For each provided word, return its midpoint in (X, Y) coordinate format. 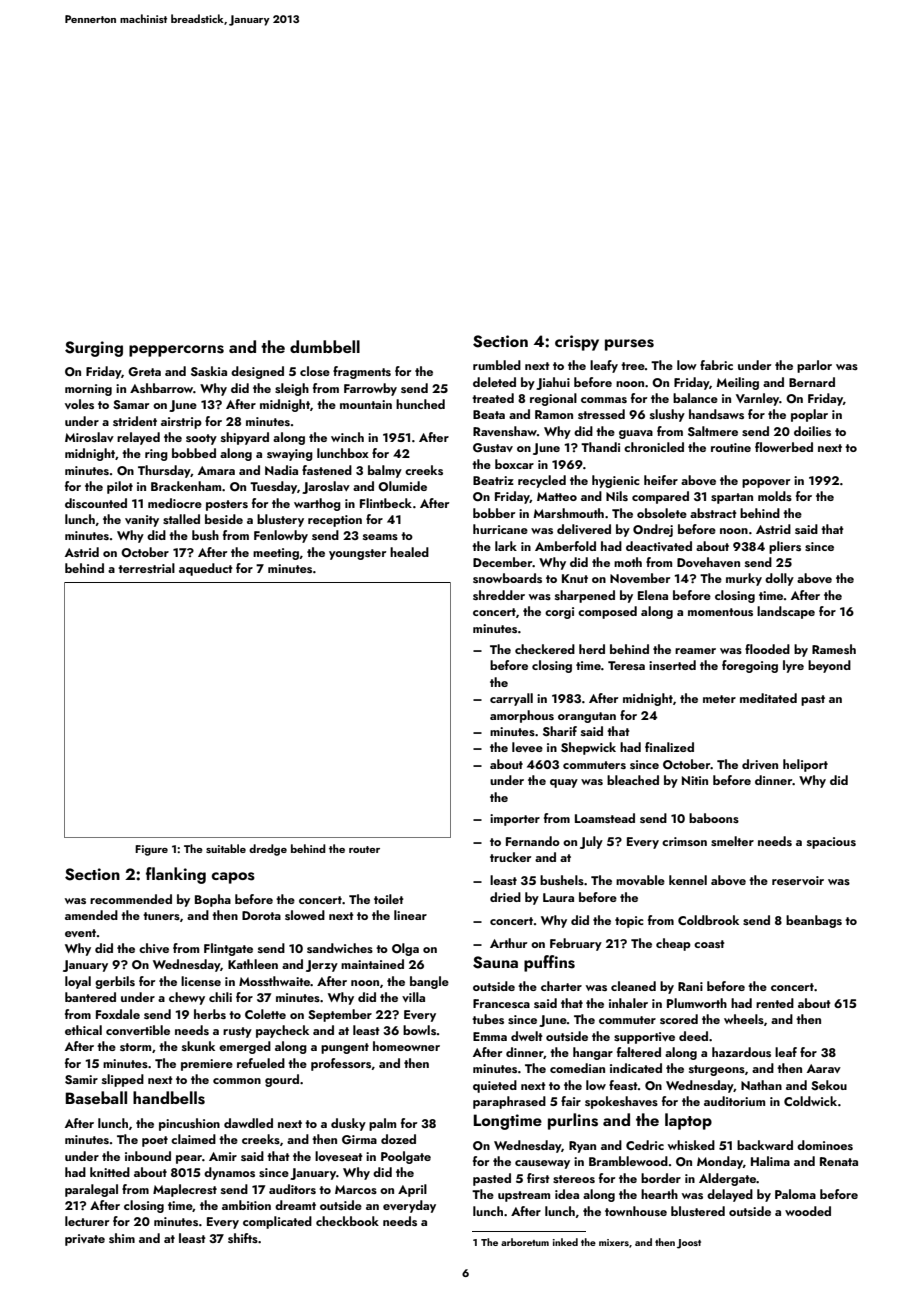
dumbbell (325, 346)
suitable (226, 848)
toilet (389, 899)
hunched (420, 404)
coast (709, 944)
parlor (814, 366)
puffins (549, 963)
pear (189, 1159)
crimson (684, 841)
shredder (499, 595)
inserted (672, 665)
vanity (142, 521)
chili (220, 997)
